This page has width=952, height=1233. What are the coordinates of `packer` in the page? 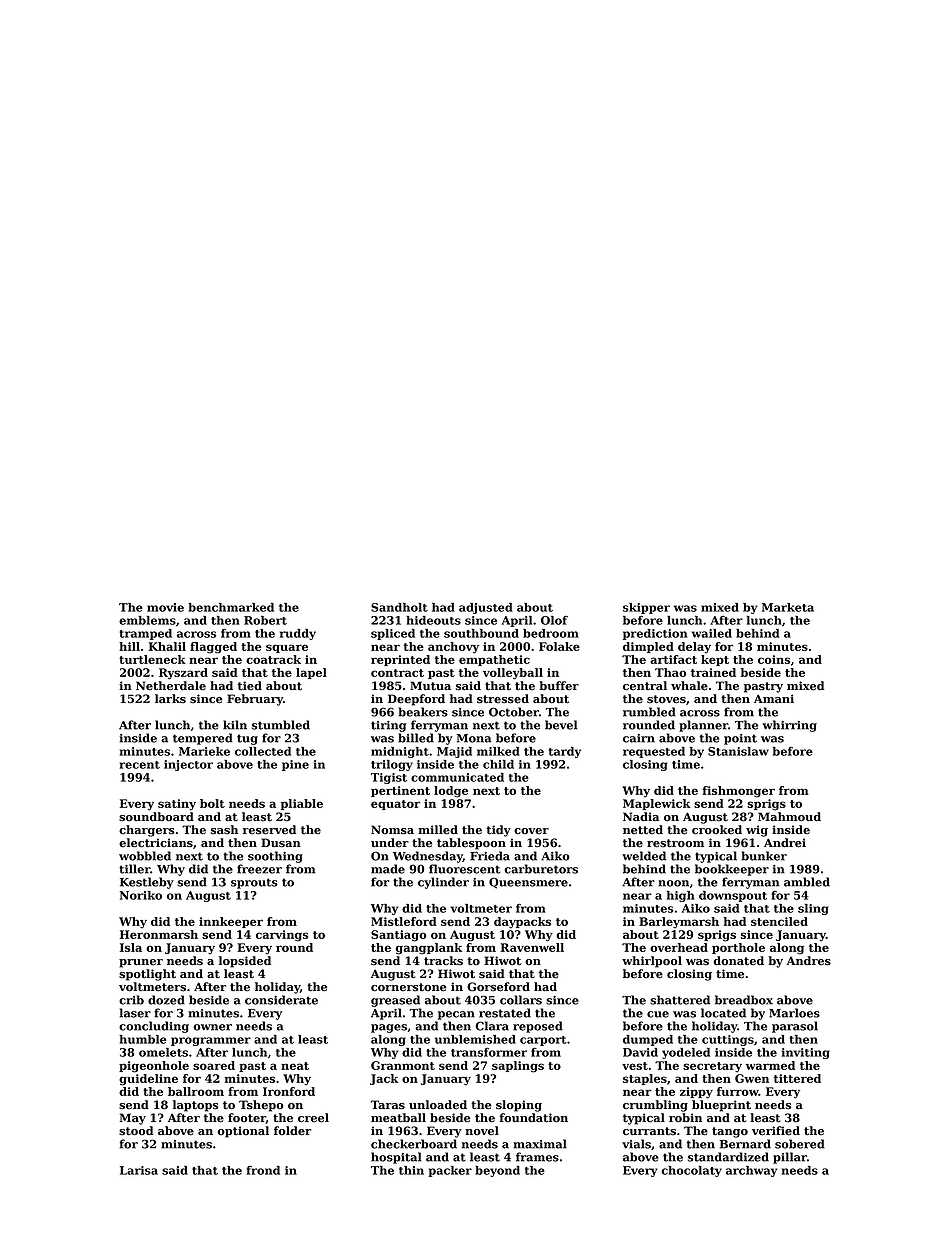 It's located at (450, 1171).
